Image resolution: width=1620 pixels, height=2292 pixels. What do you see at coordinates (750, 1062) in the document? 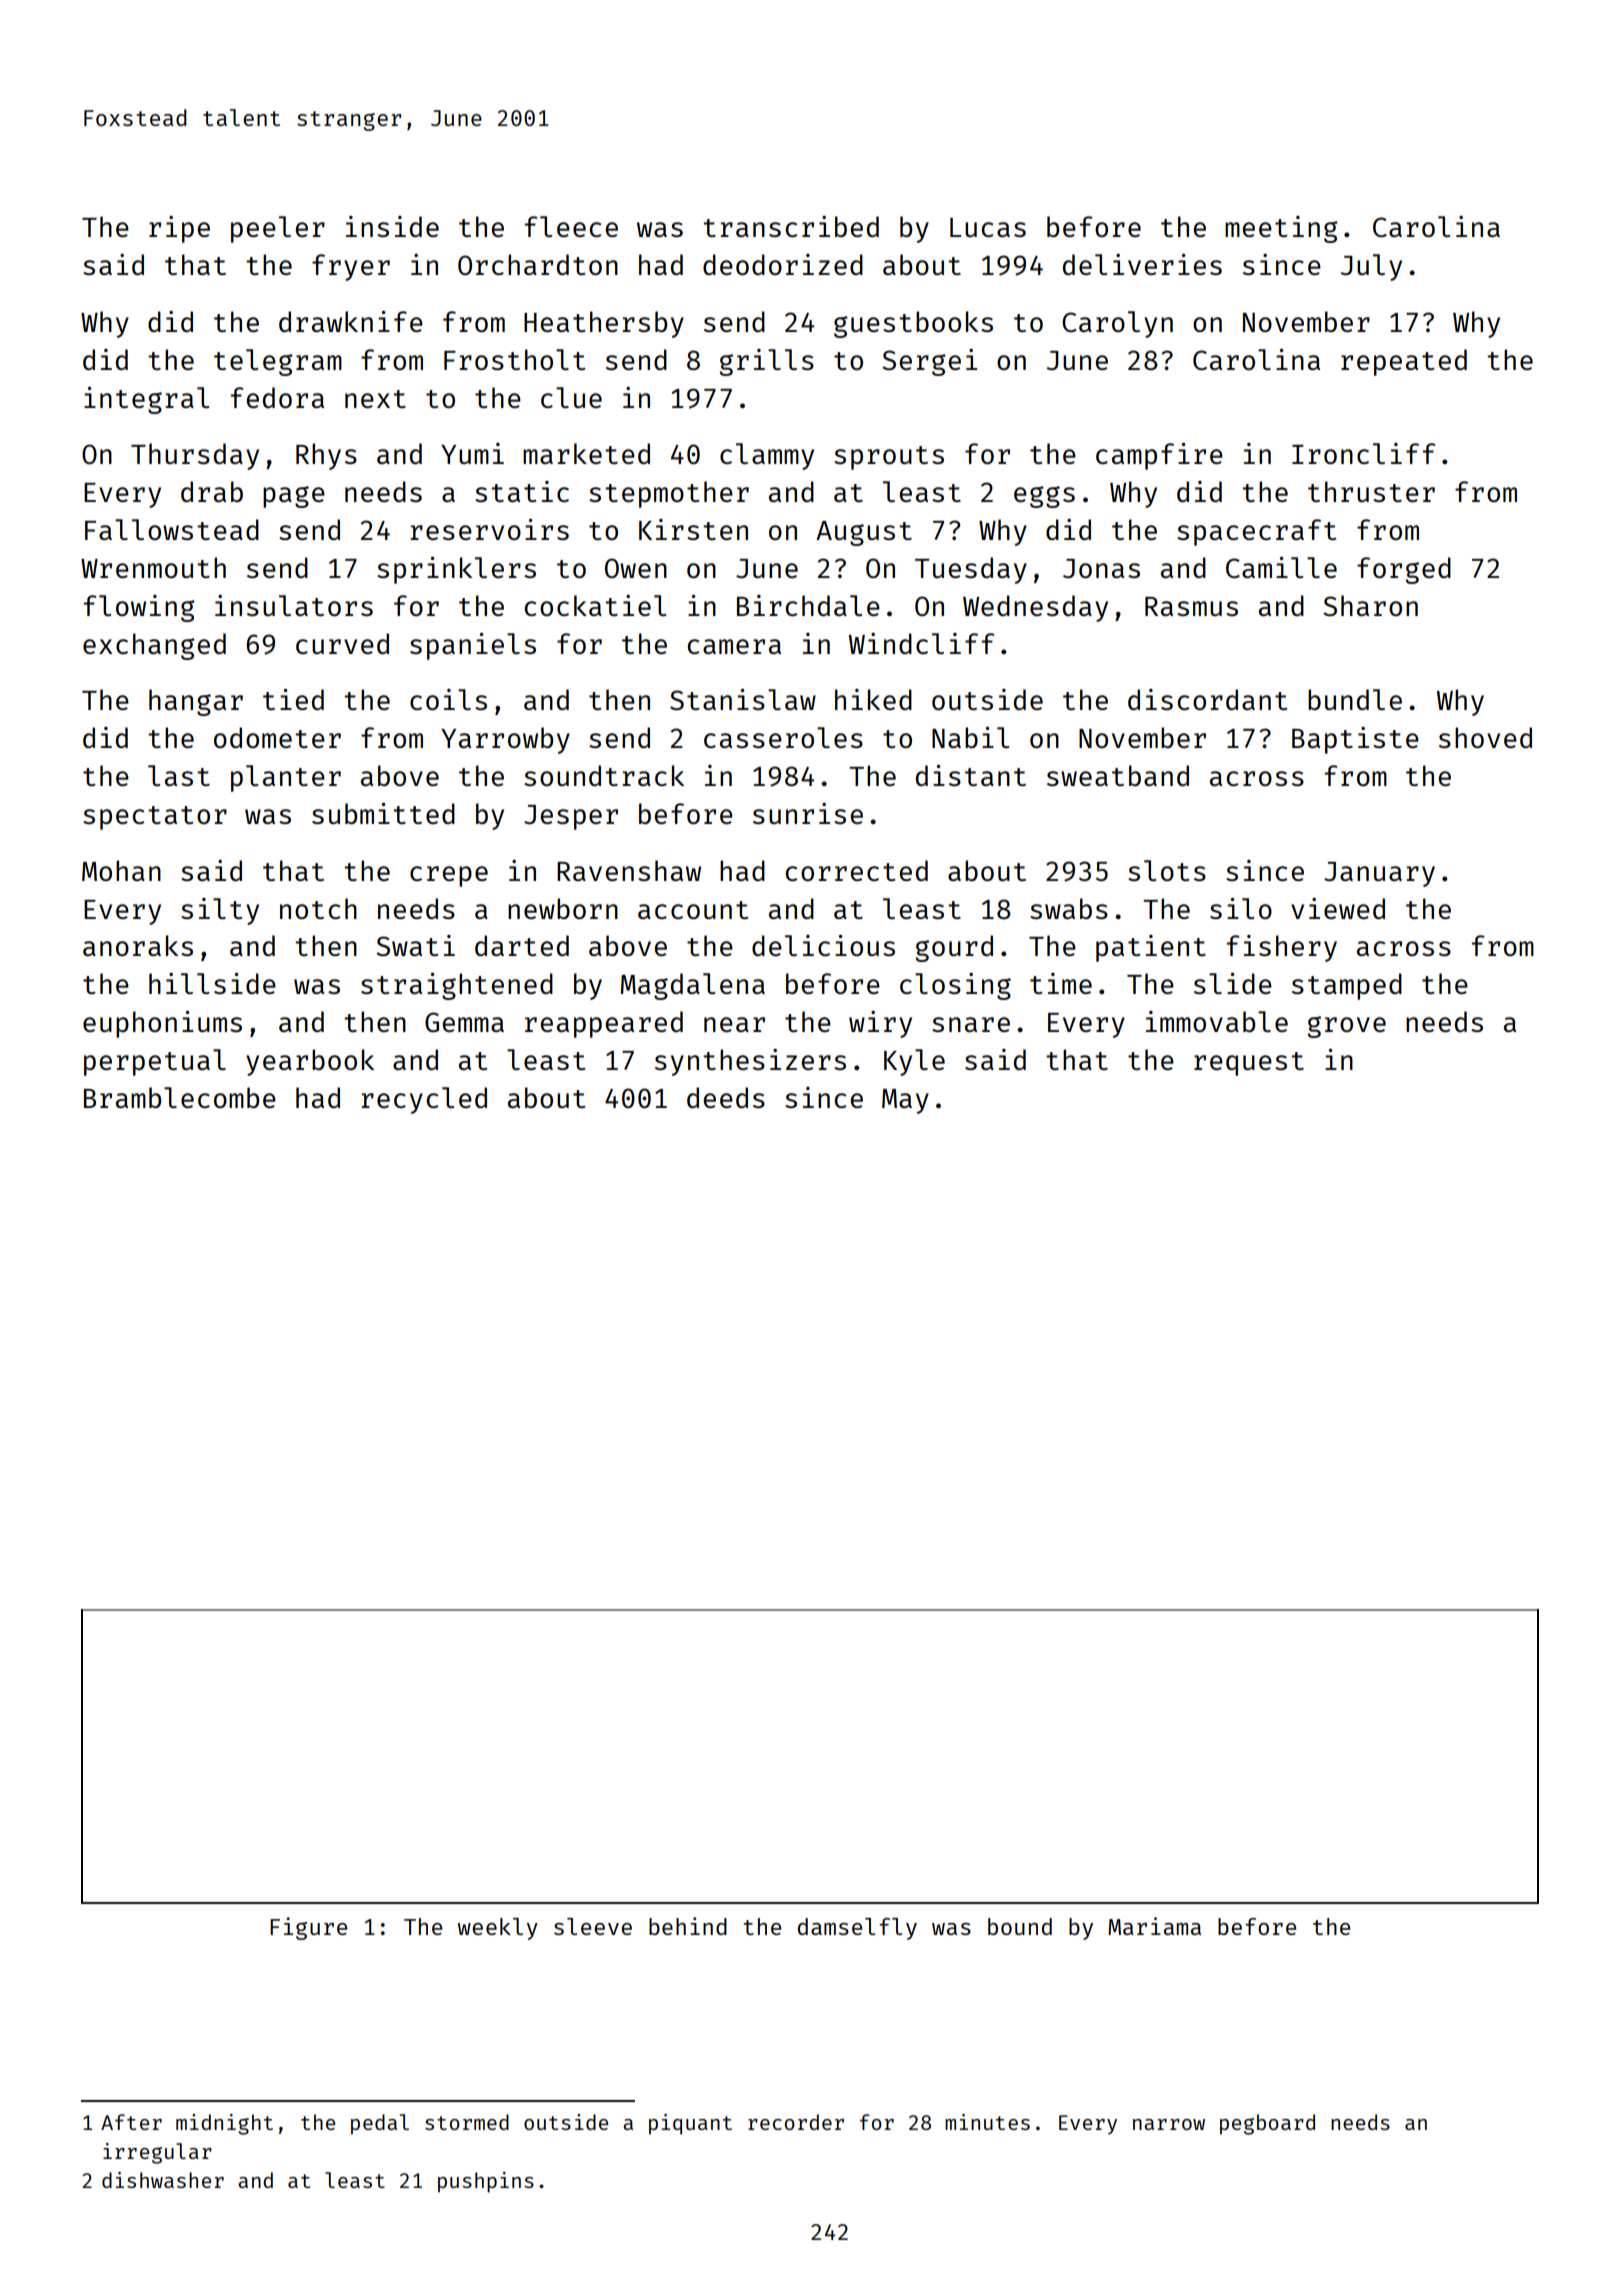
I see `synthesizers` at bounding box center [750, 1062].
